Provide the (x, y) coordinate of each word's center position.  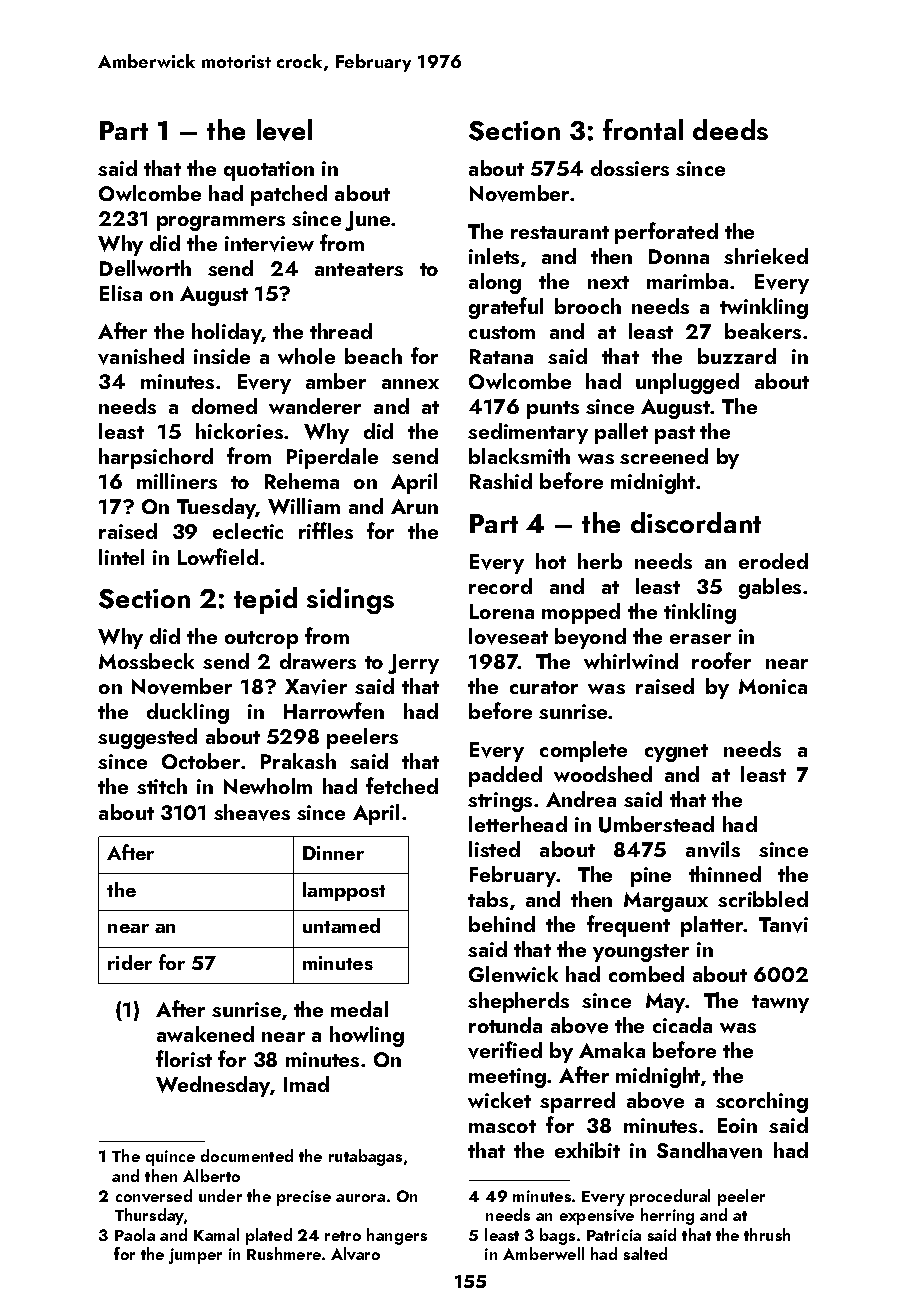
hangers (397, 1236)
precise (304, 1198)
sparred (577, 1102)
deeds (730, 129)
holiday (227, 333)
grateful (506, 308)
